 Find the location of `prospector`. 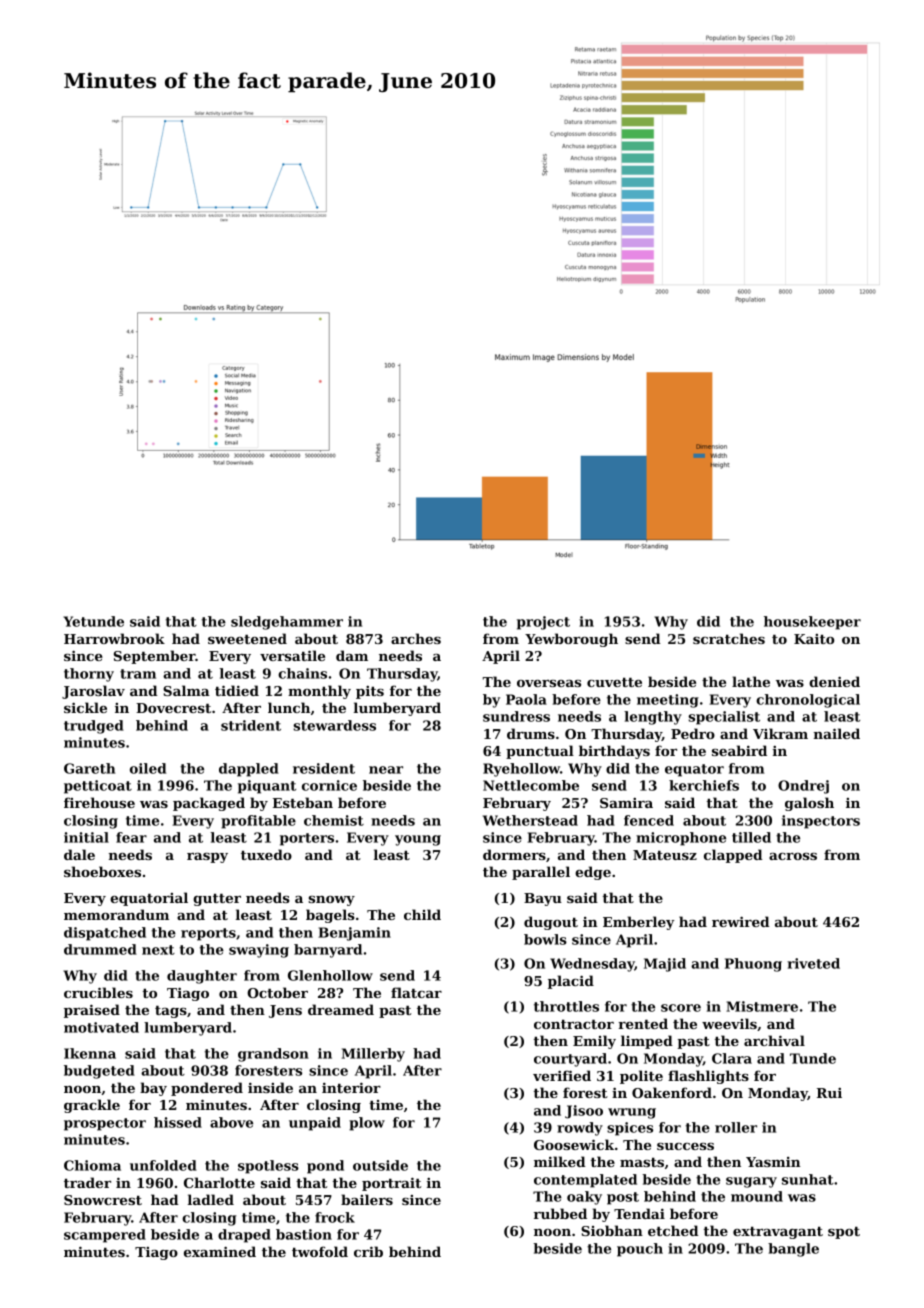

prospector is located at coordinates (105, 1124).
